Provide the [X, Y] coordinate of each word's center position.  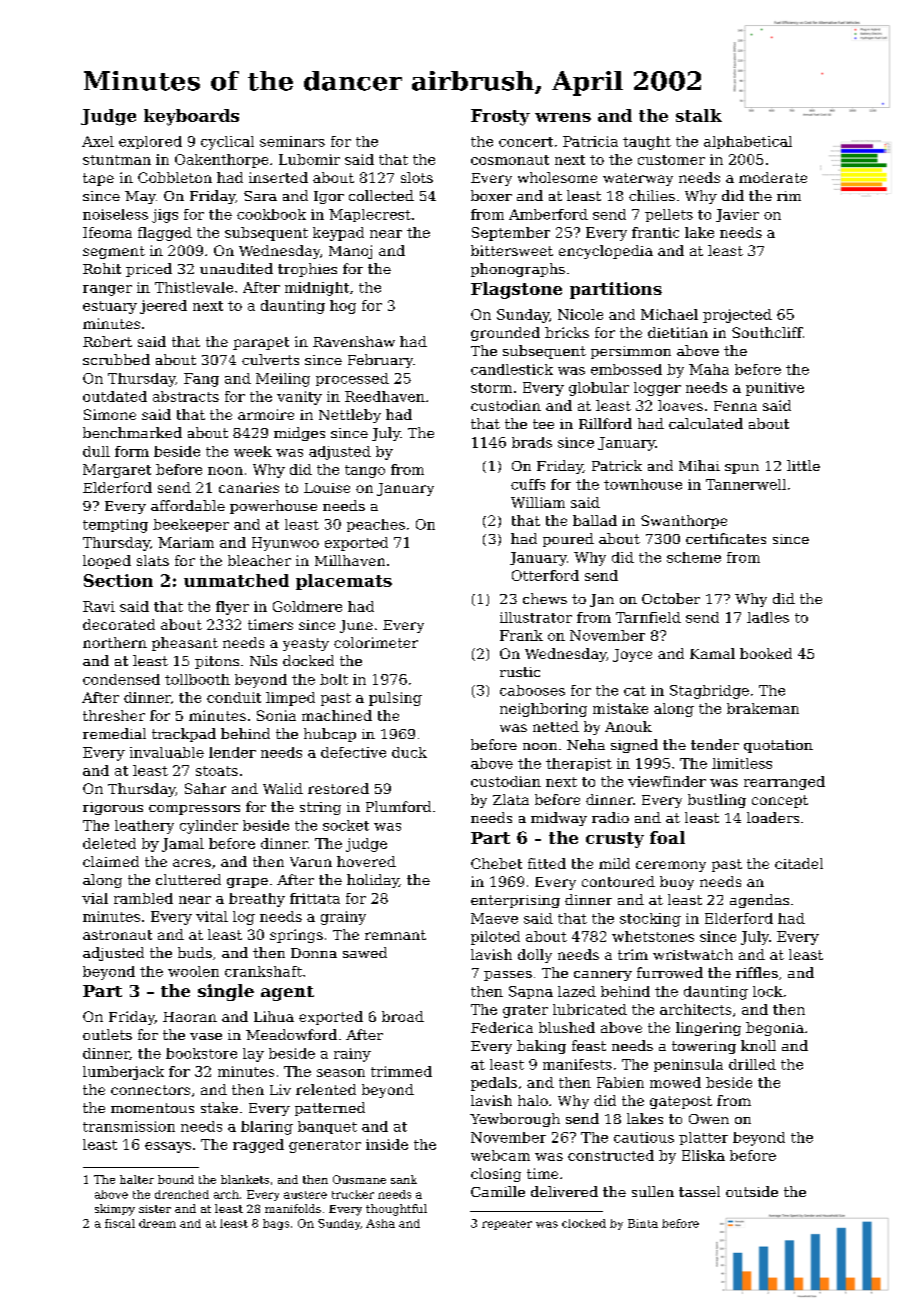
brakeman [763, 708]
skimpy [115, 1210]
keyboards [191, 117]
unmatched [236, 580]
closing [496, 1175]
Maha [709, 369]
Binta [643, 1223]
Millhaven [350, 560]
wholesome [557, 177]
